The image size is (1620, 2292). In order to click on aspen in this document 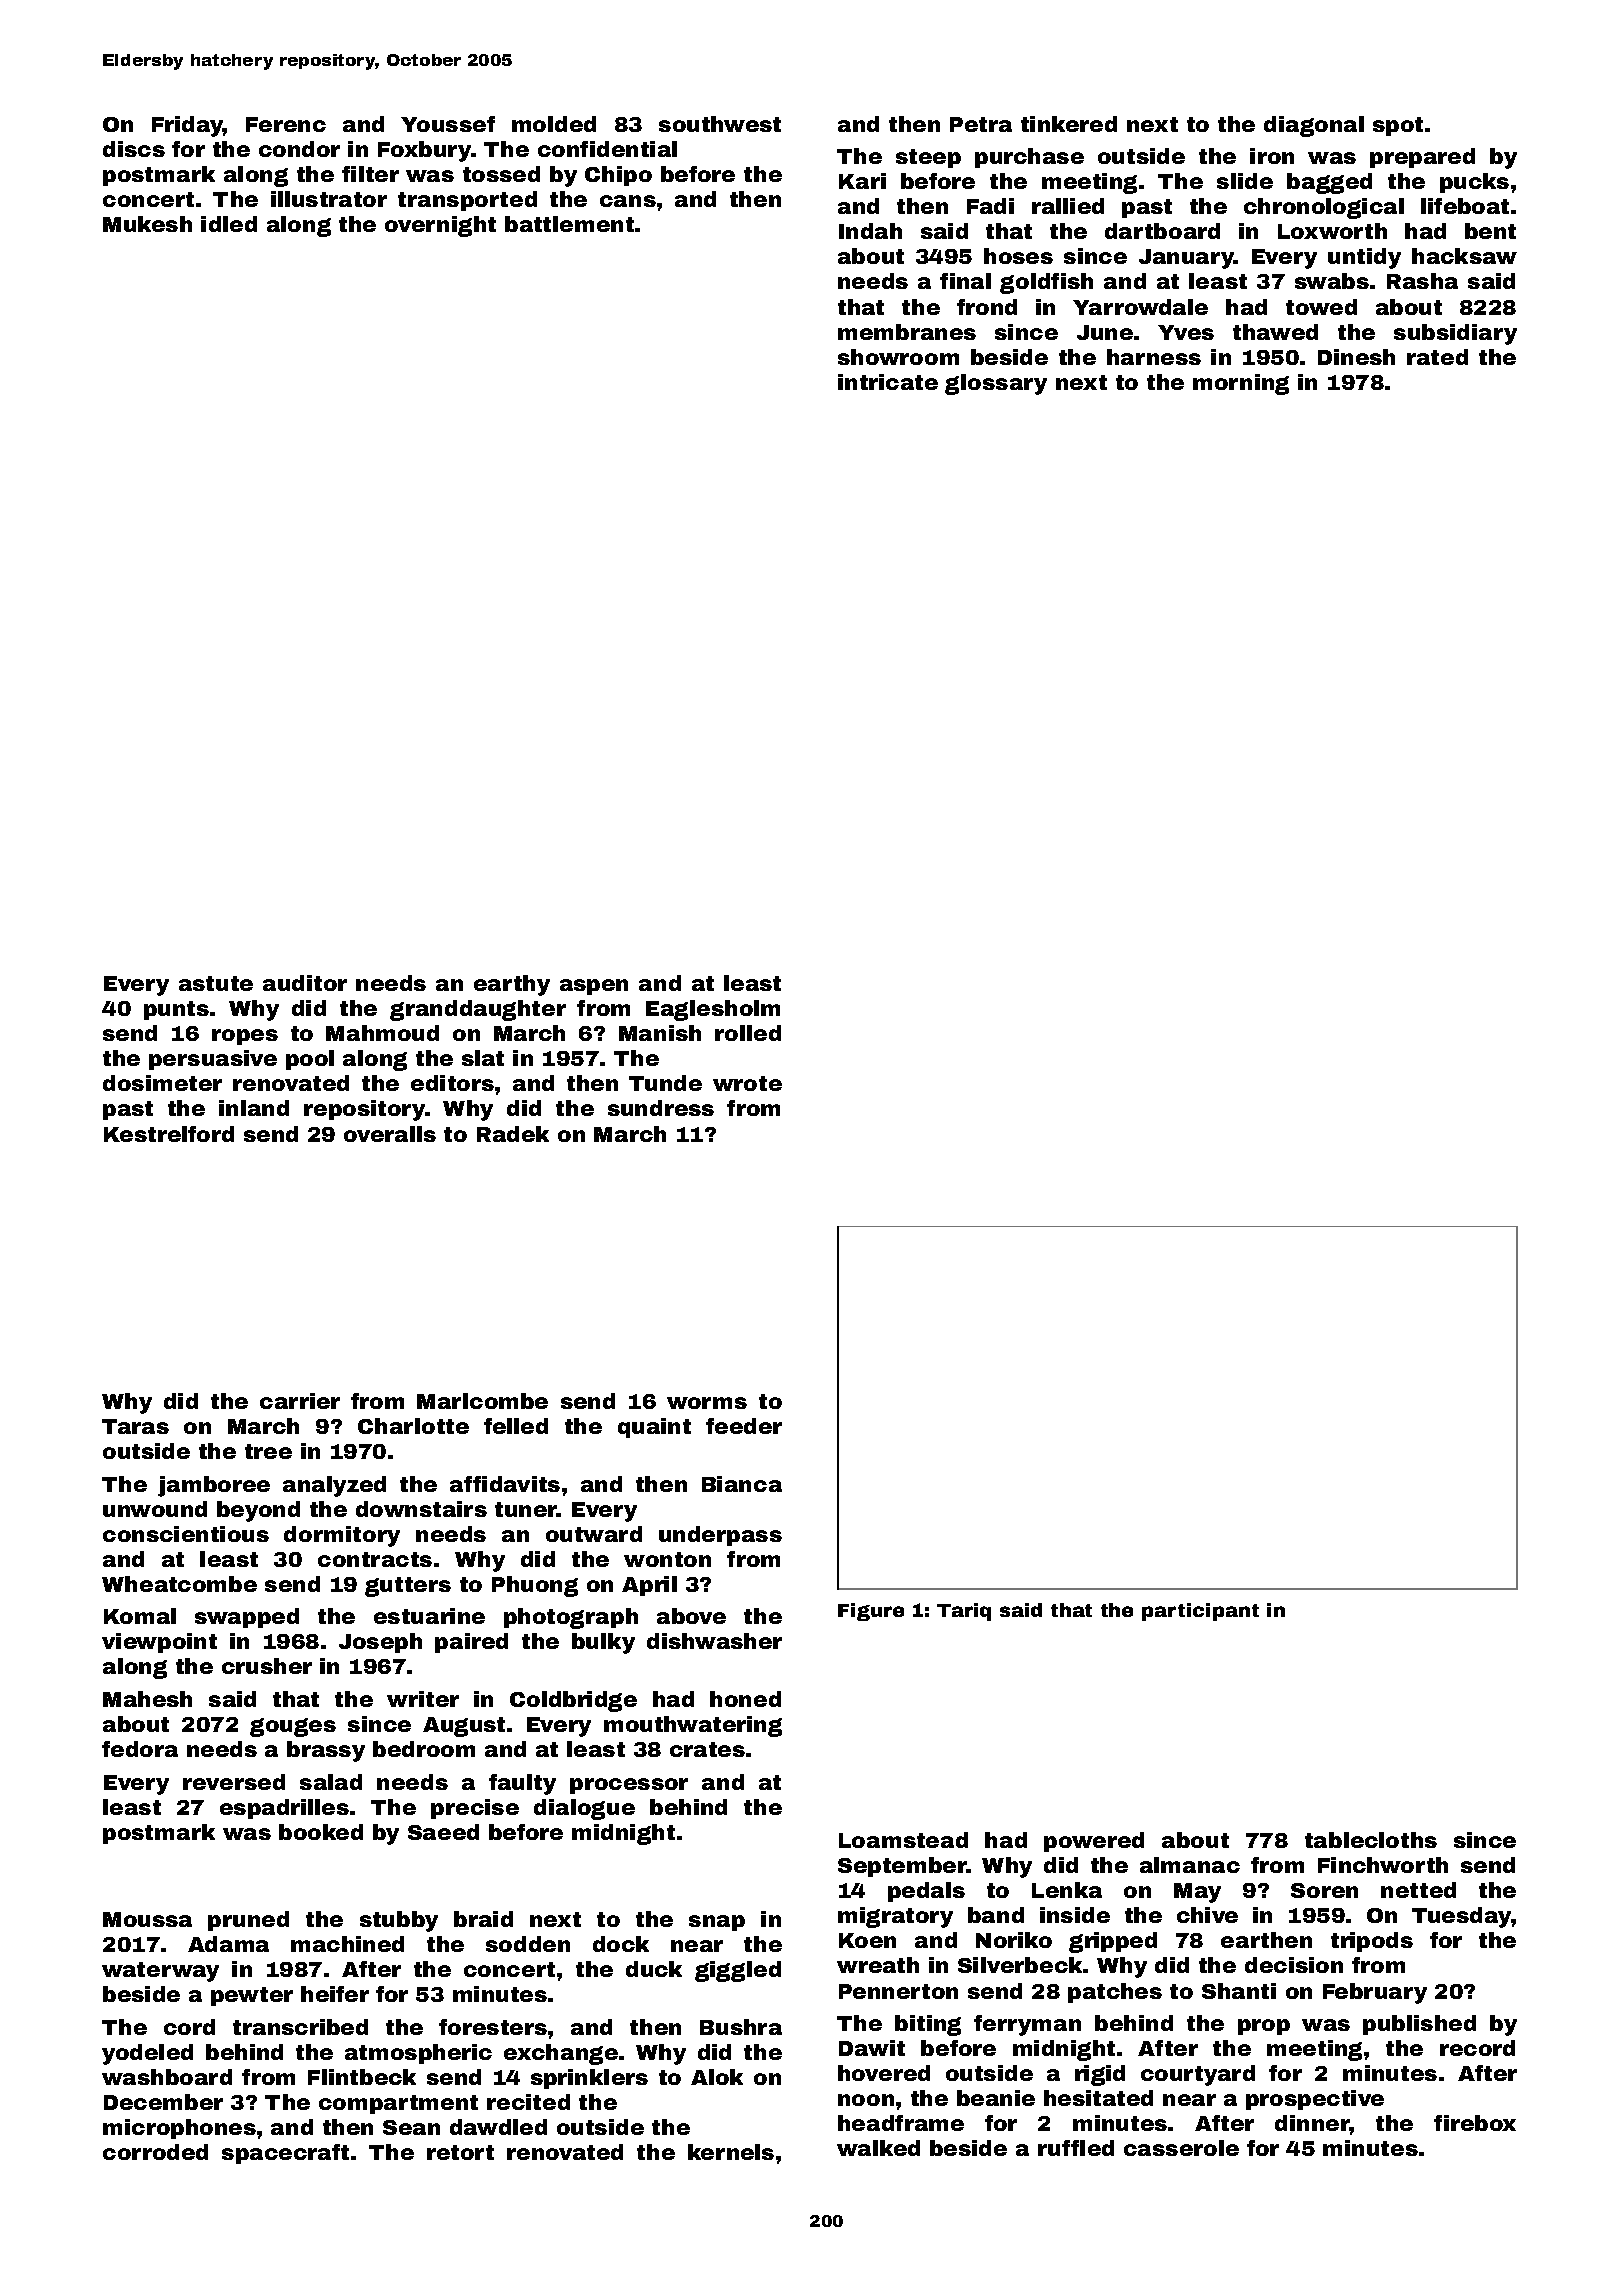, I will do `click(594, 987)`.
